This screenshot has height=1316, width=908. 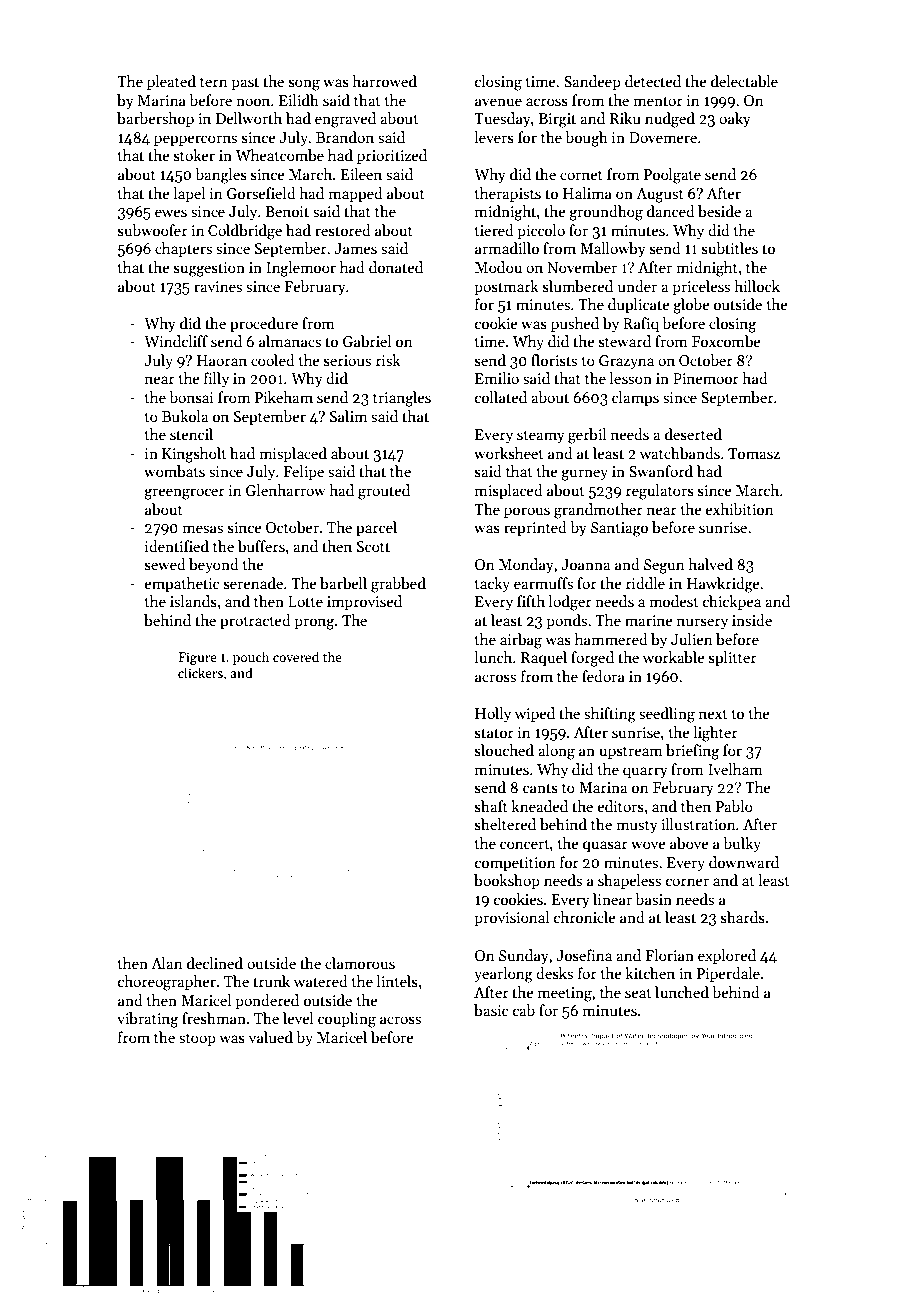 I want to click on stoop, so click(x=197, y=1040).
